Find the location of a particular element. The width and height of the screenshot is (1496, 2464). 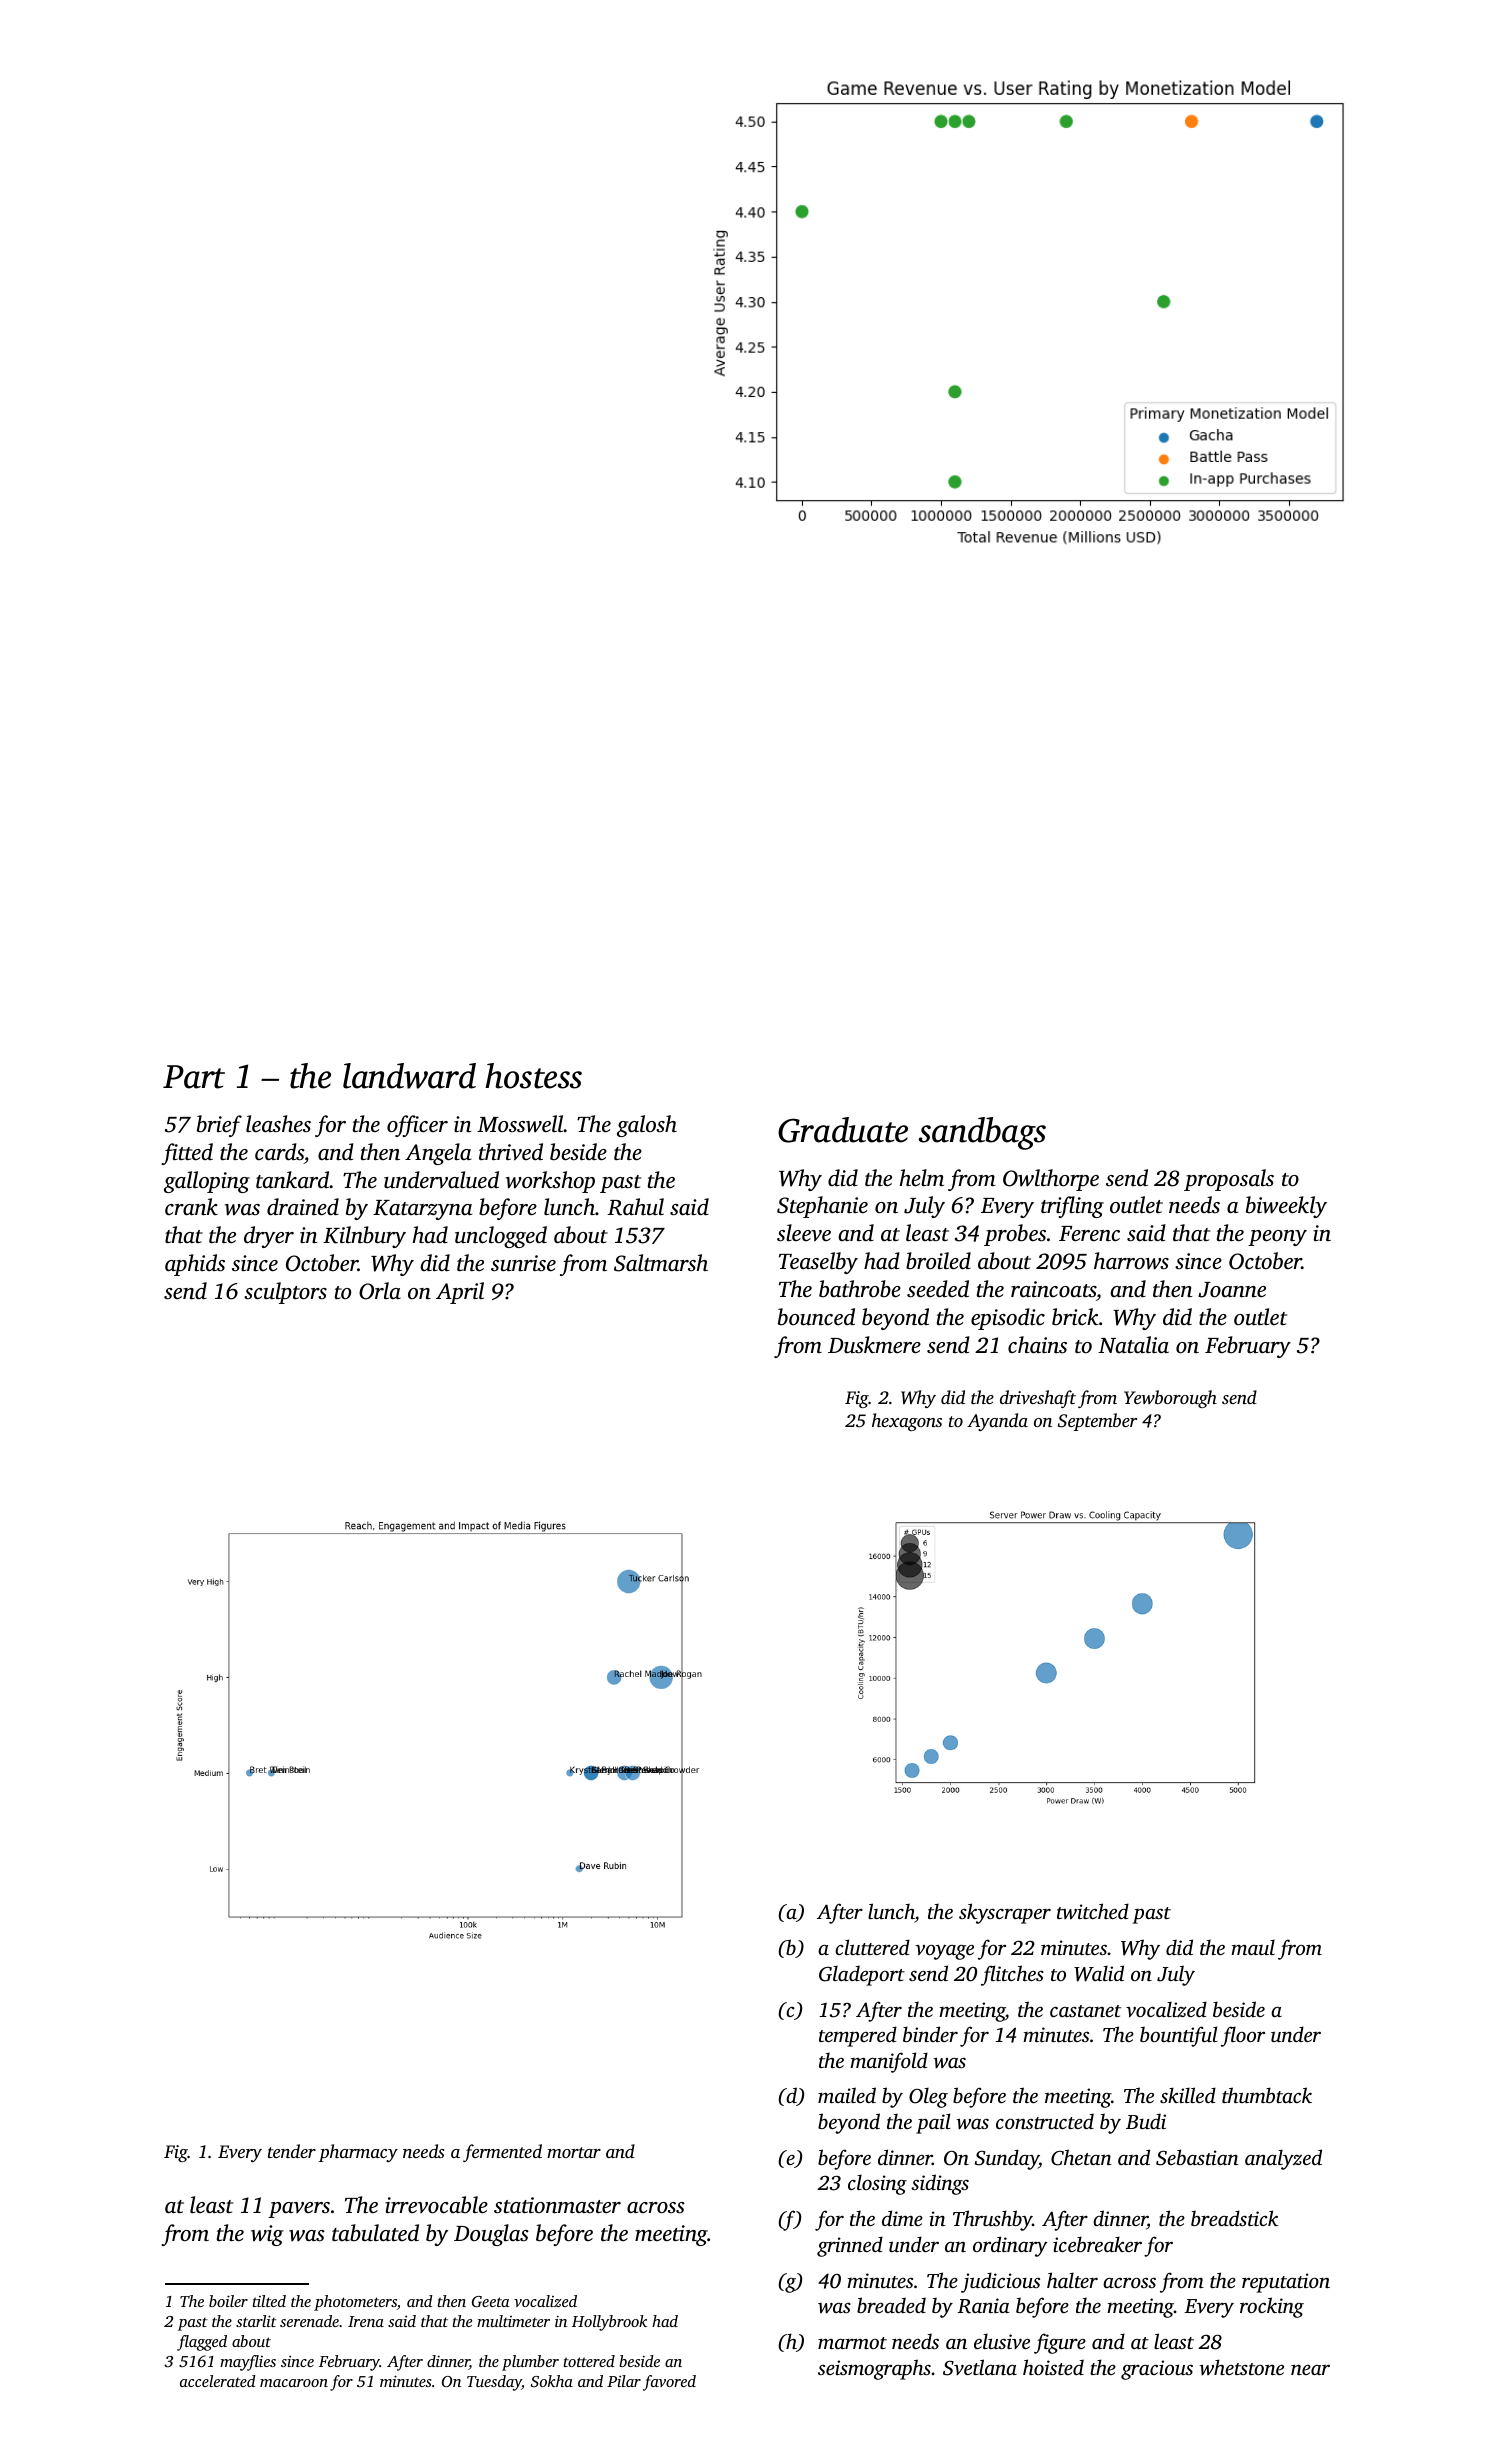

sculptors is located at coordinates (285, 1293).
